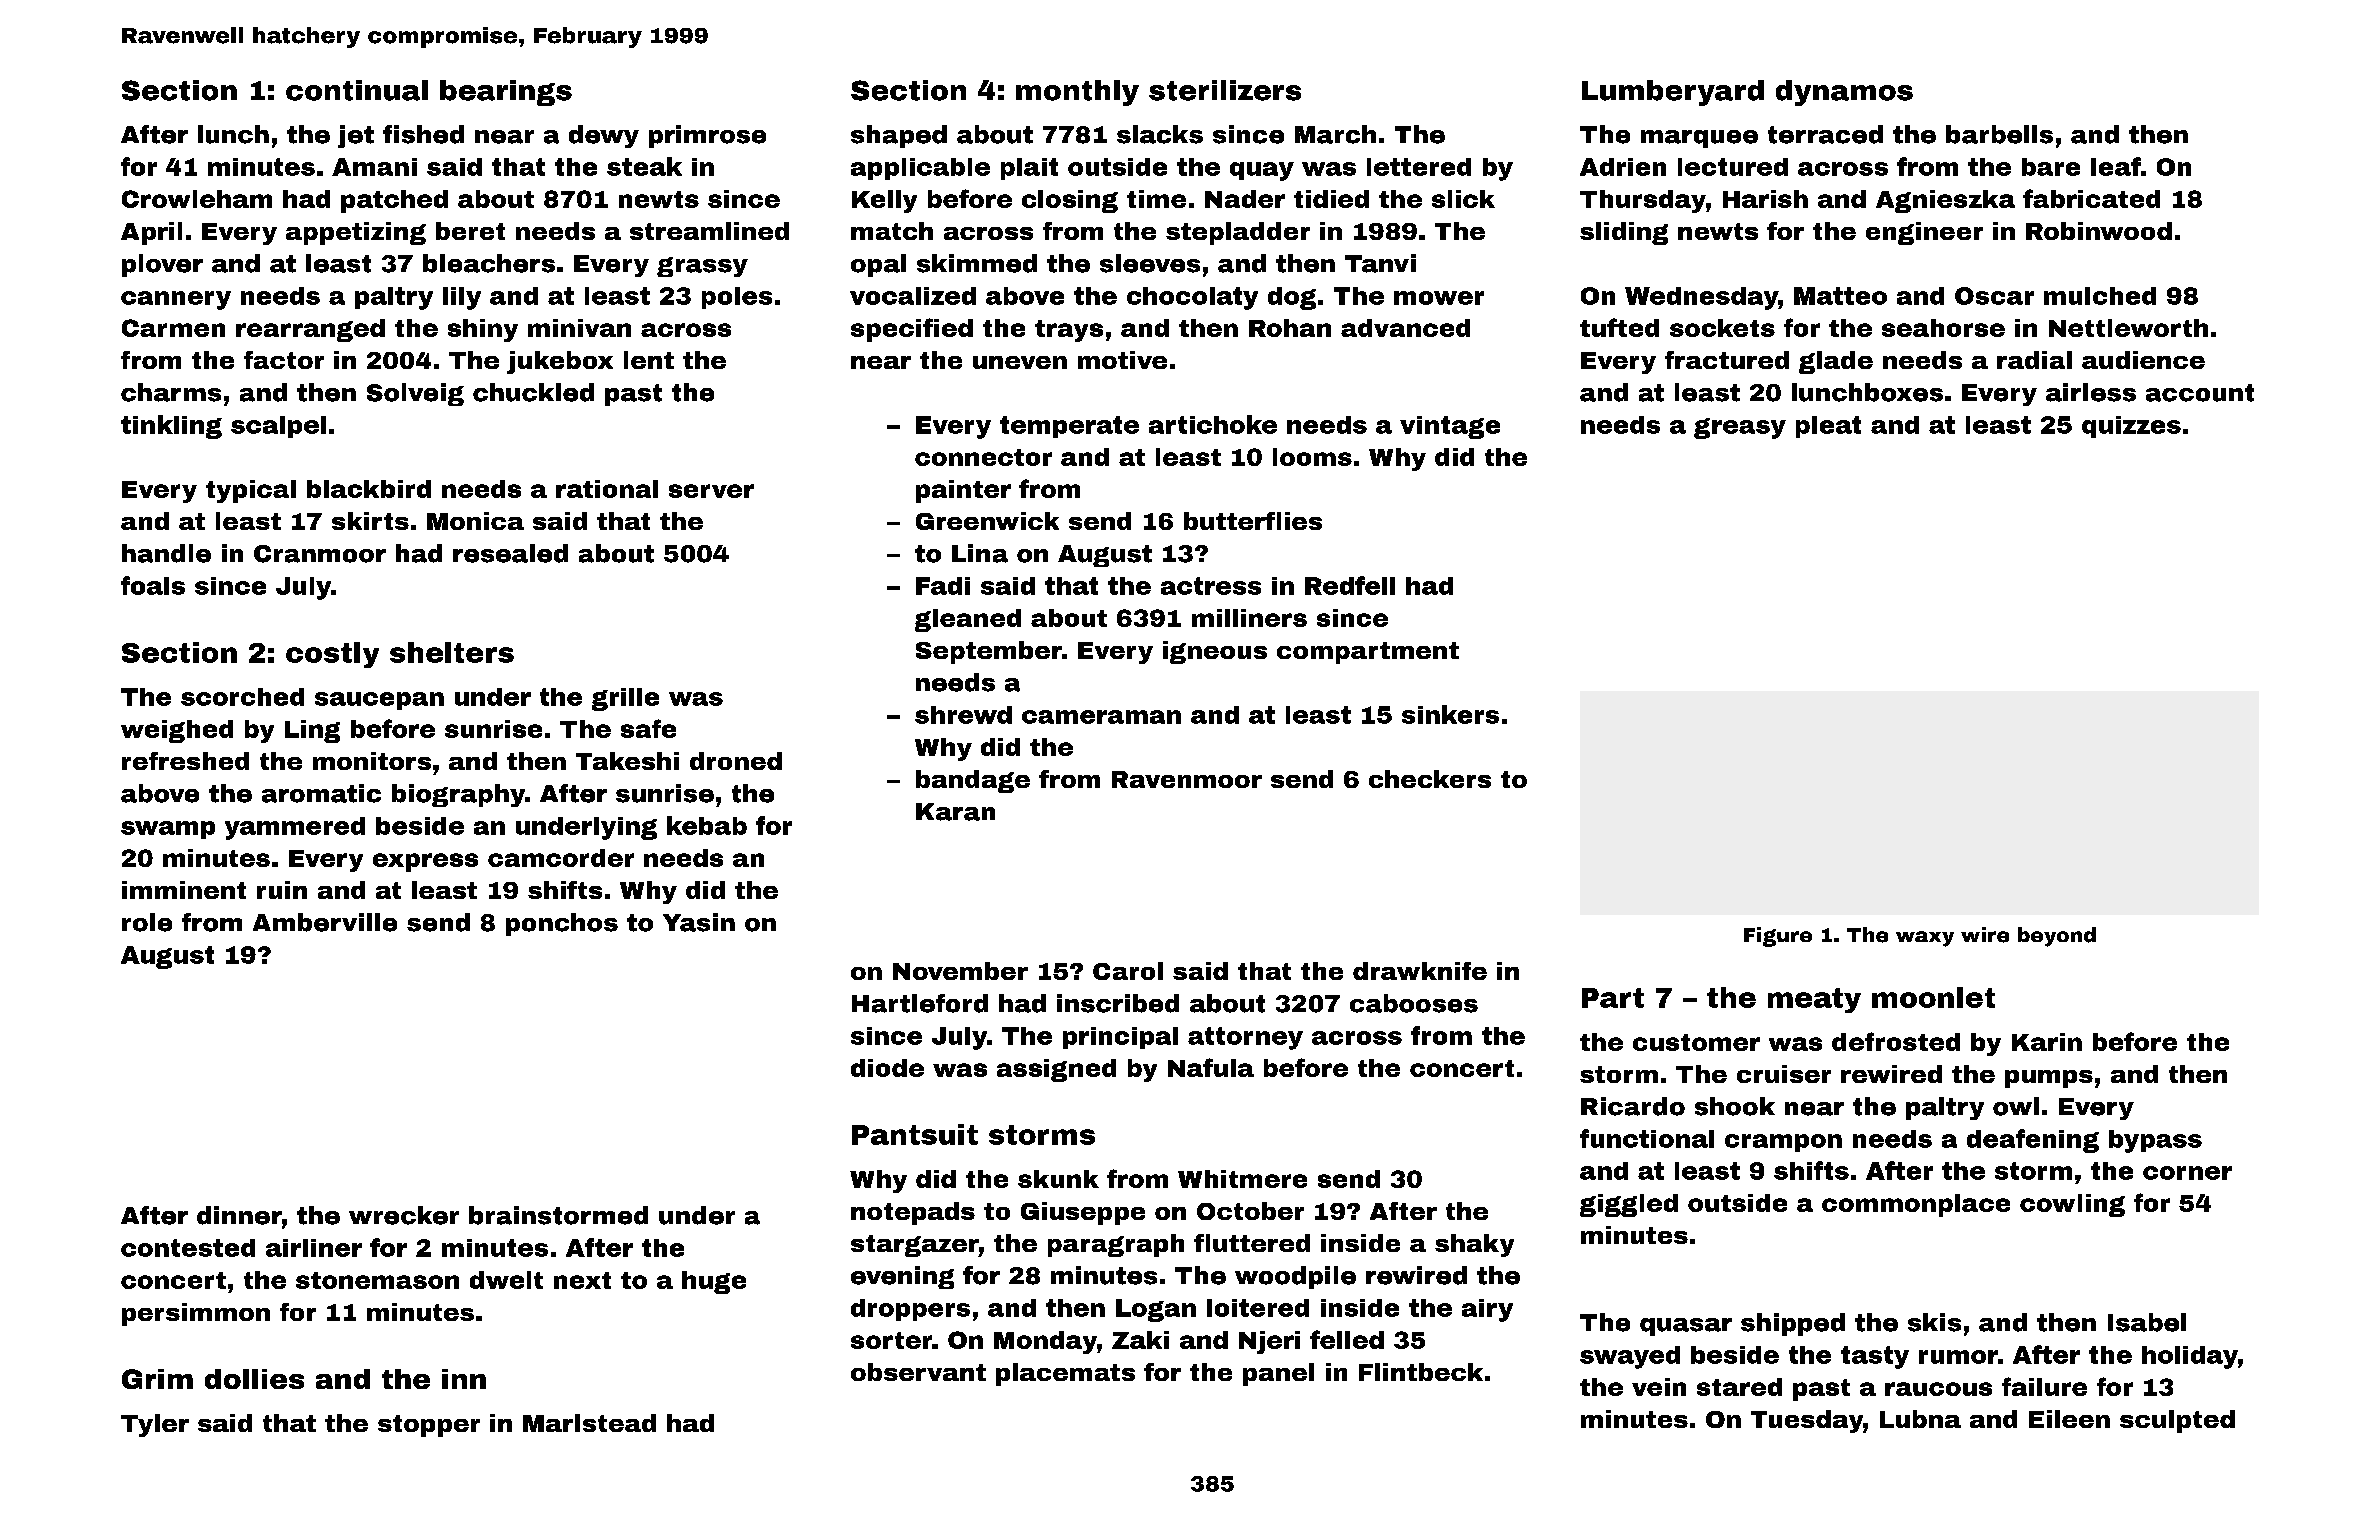 The image size is (2380, 1540). I want to click on Karan, so click(955, 812).
